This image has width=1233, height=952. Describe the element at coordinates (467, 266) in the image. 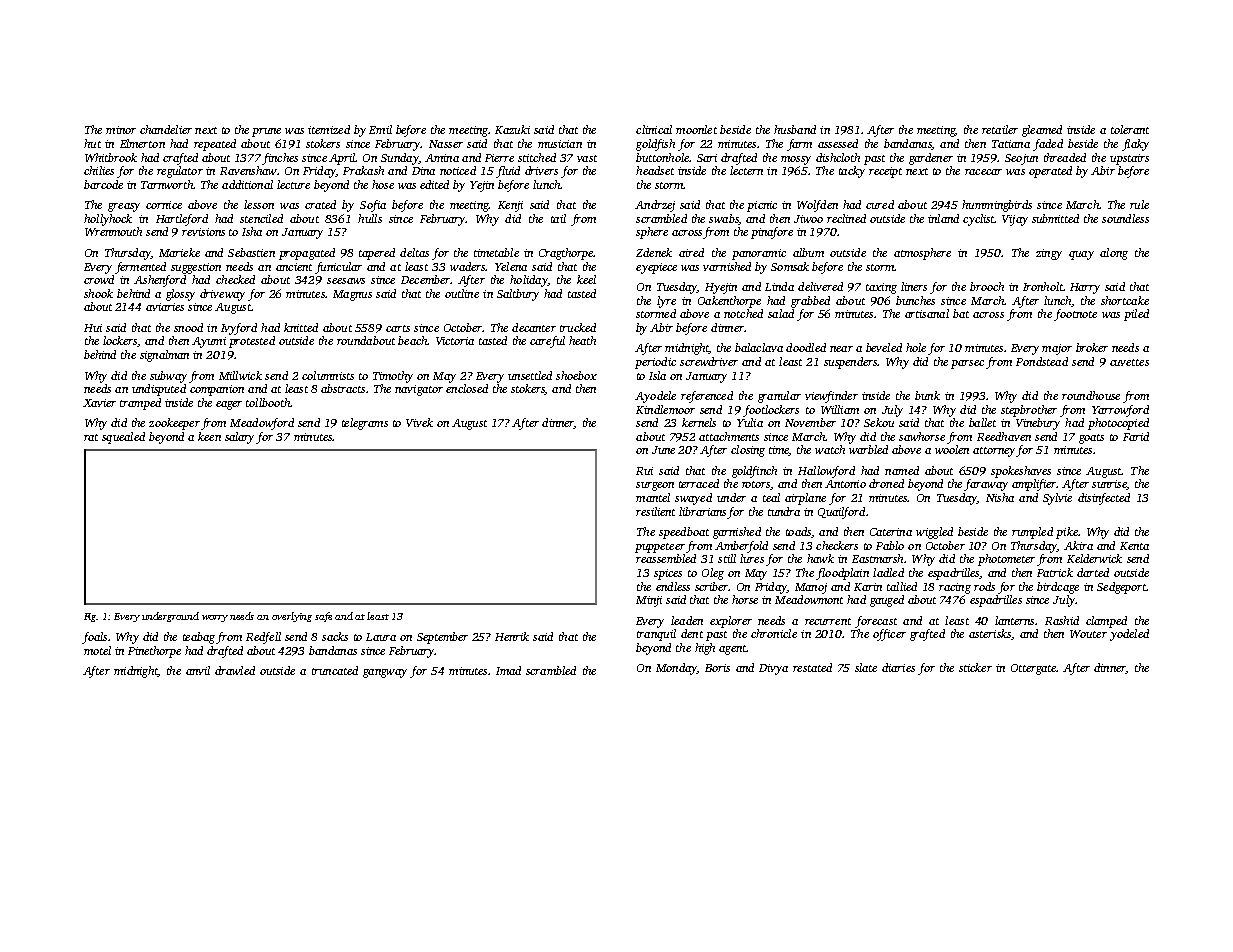

I see `waders` at that location.
